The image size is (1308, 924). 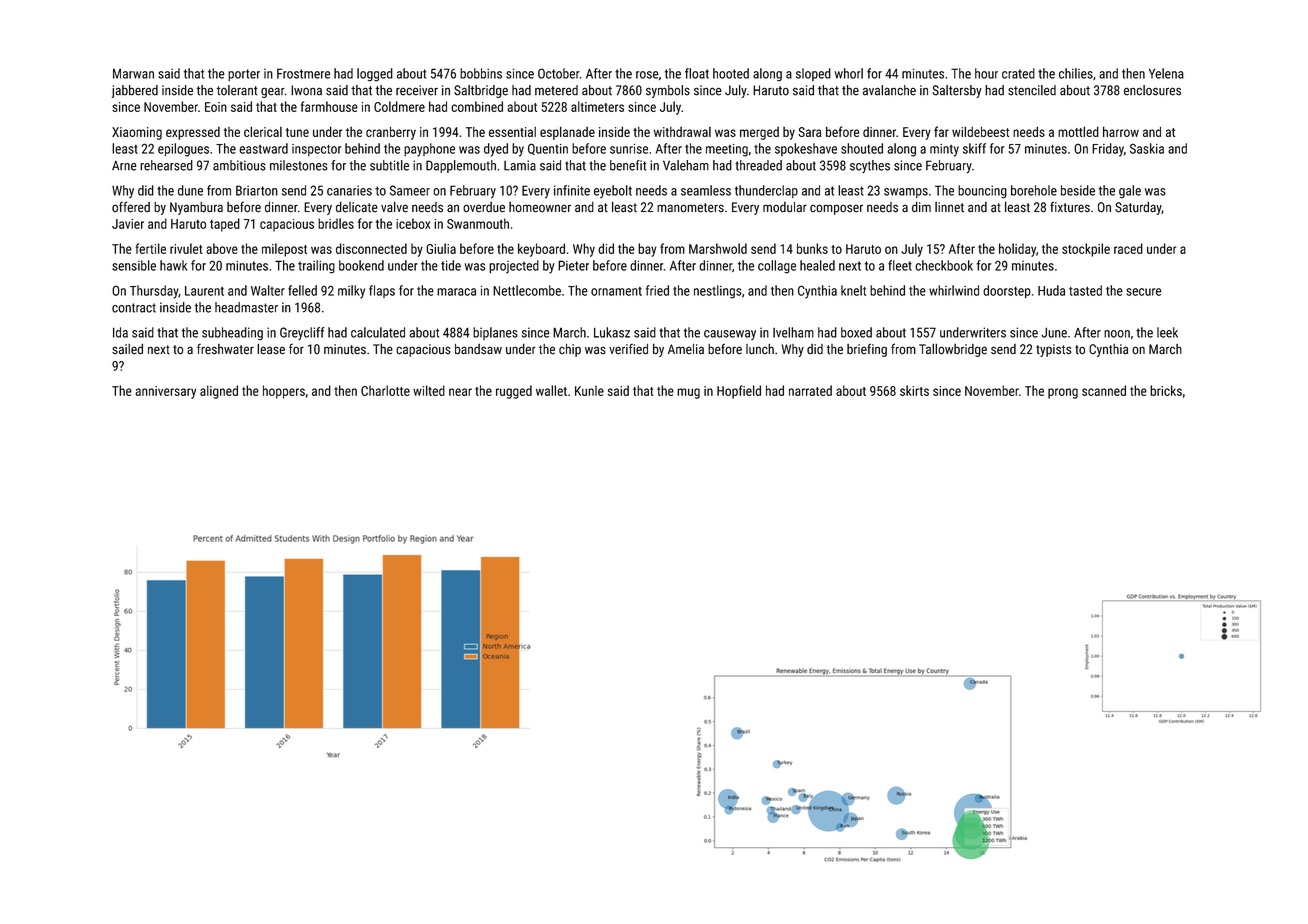 What do you see at coordinates (378, 332) in the screenshot?
I see `calculated` at bounding box center [378, 332].
